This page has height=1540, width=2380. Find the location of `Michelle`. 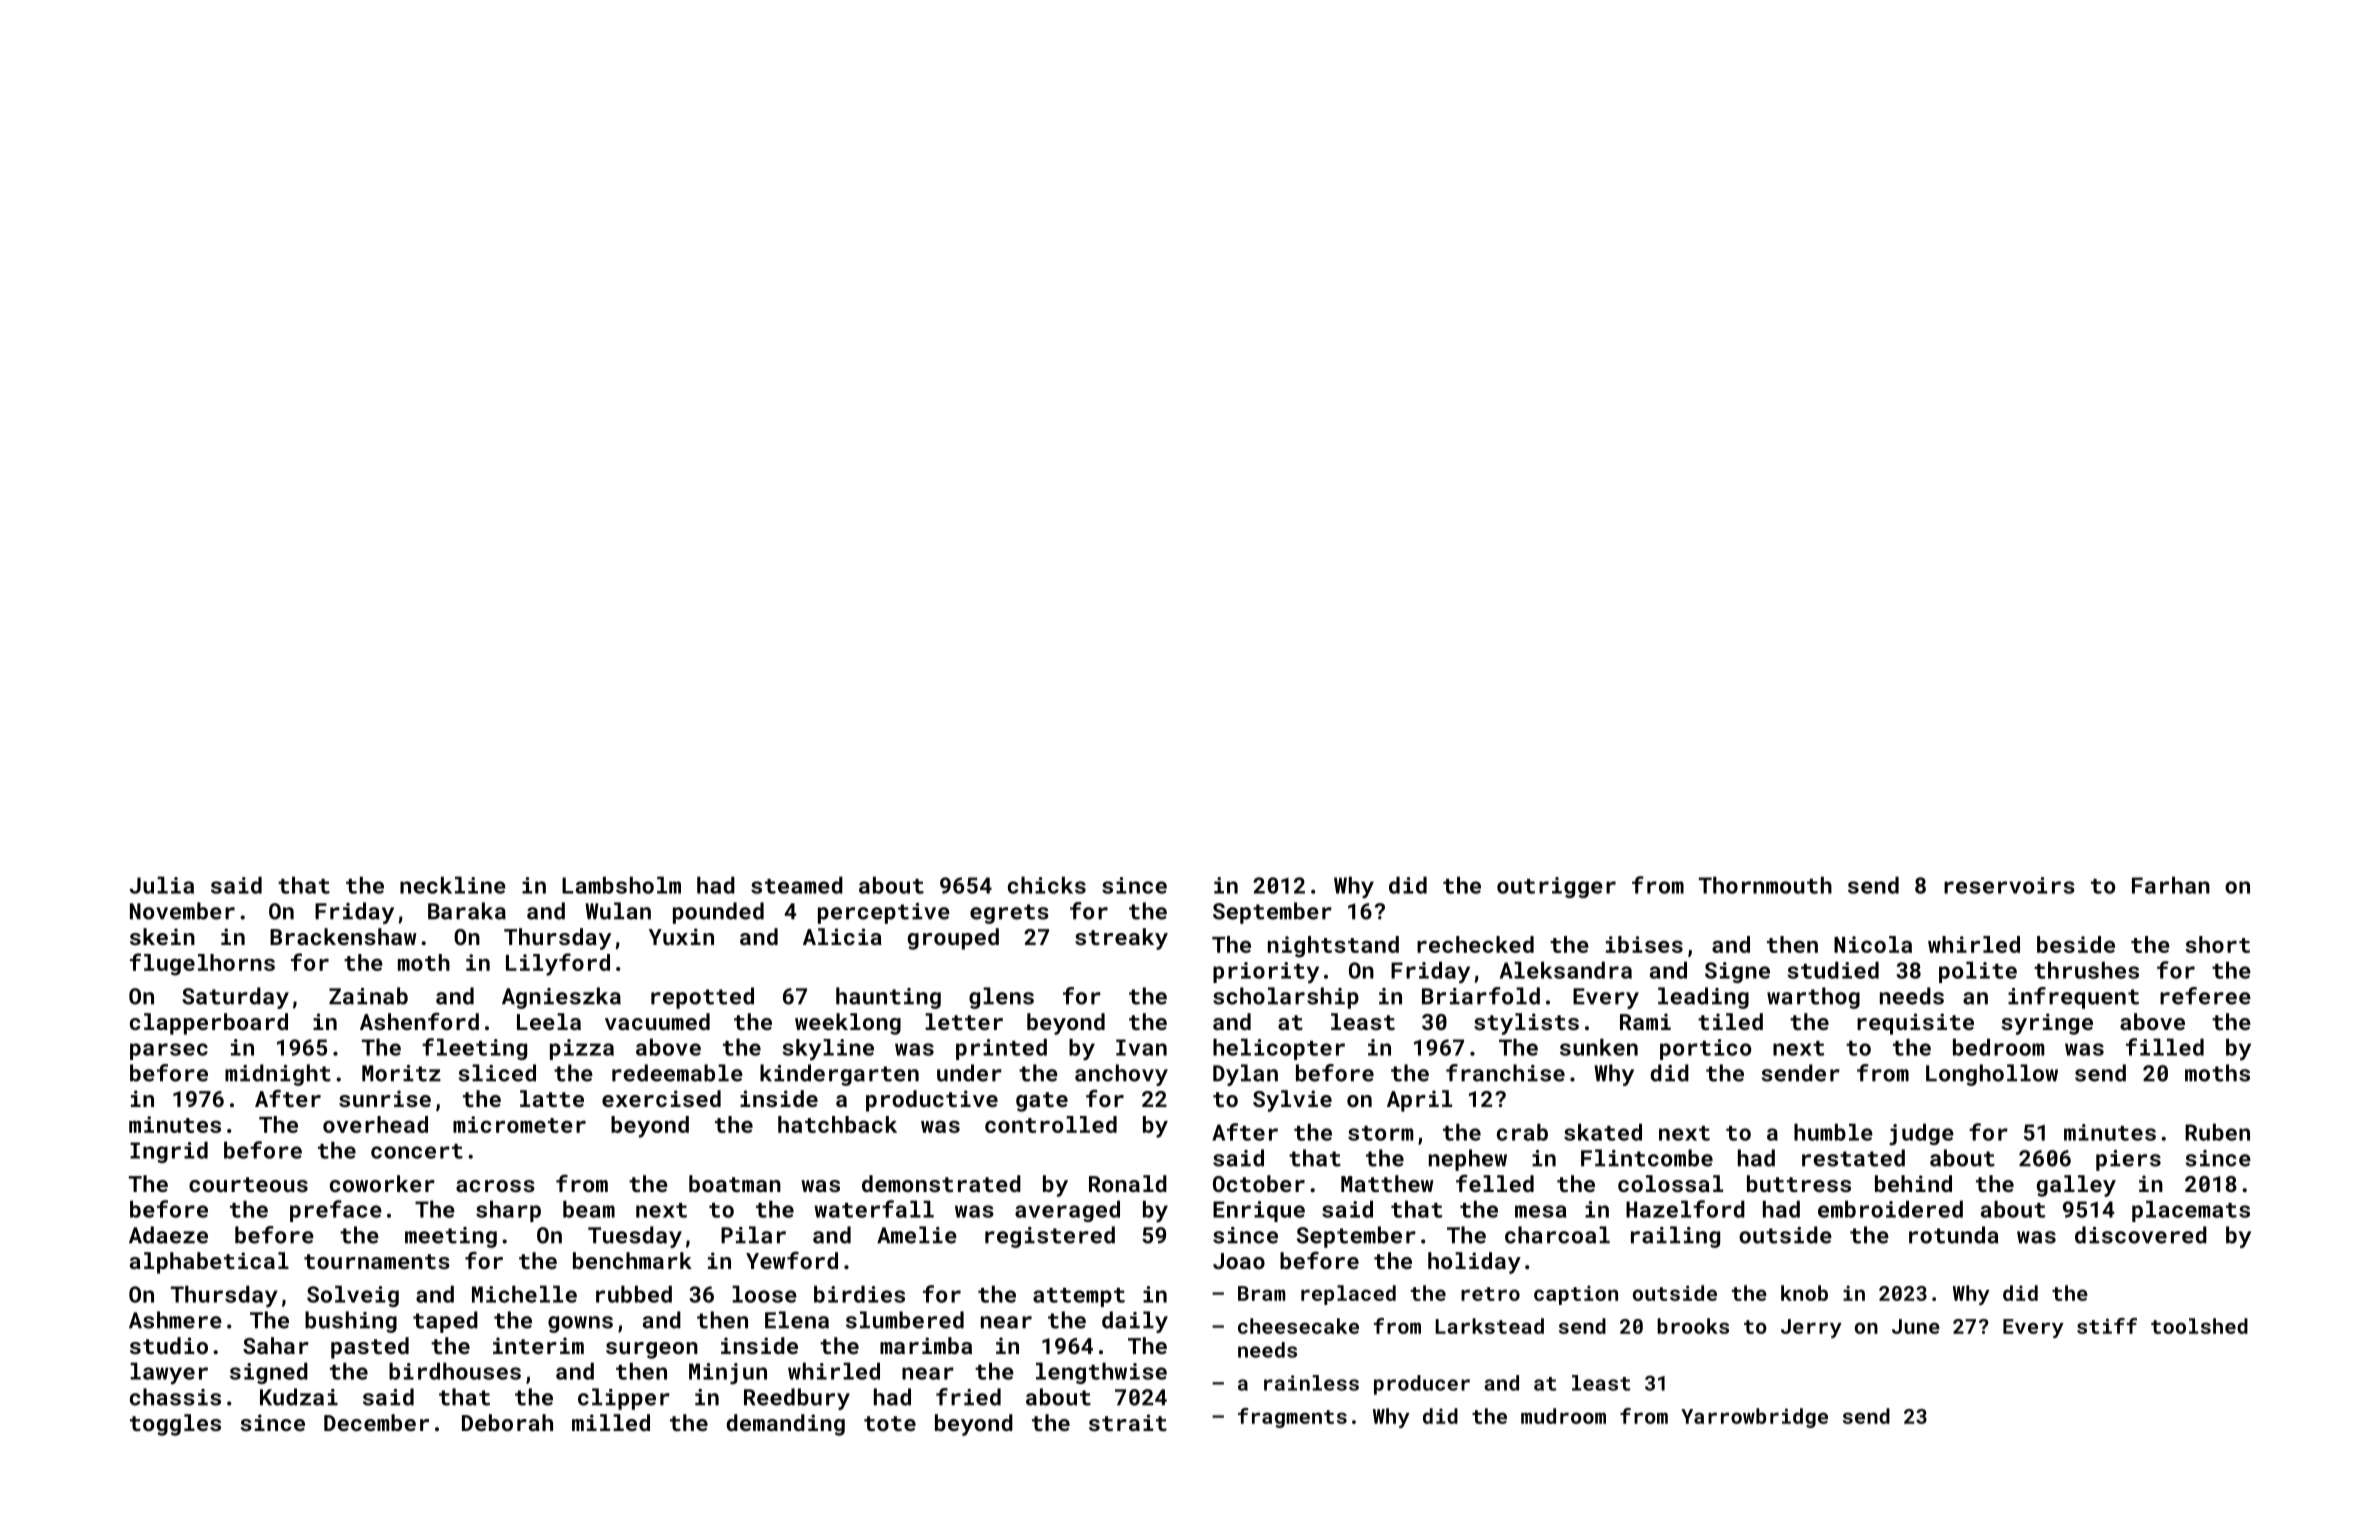

Michelle is located at coordinates (524, 1294).
